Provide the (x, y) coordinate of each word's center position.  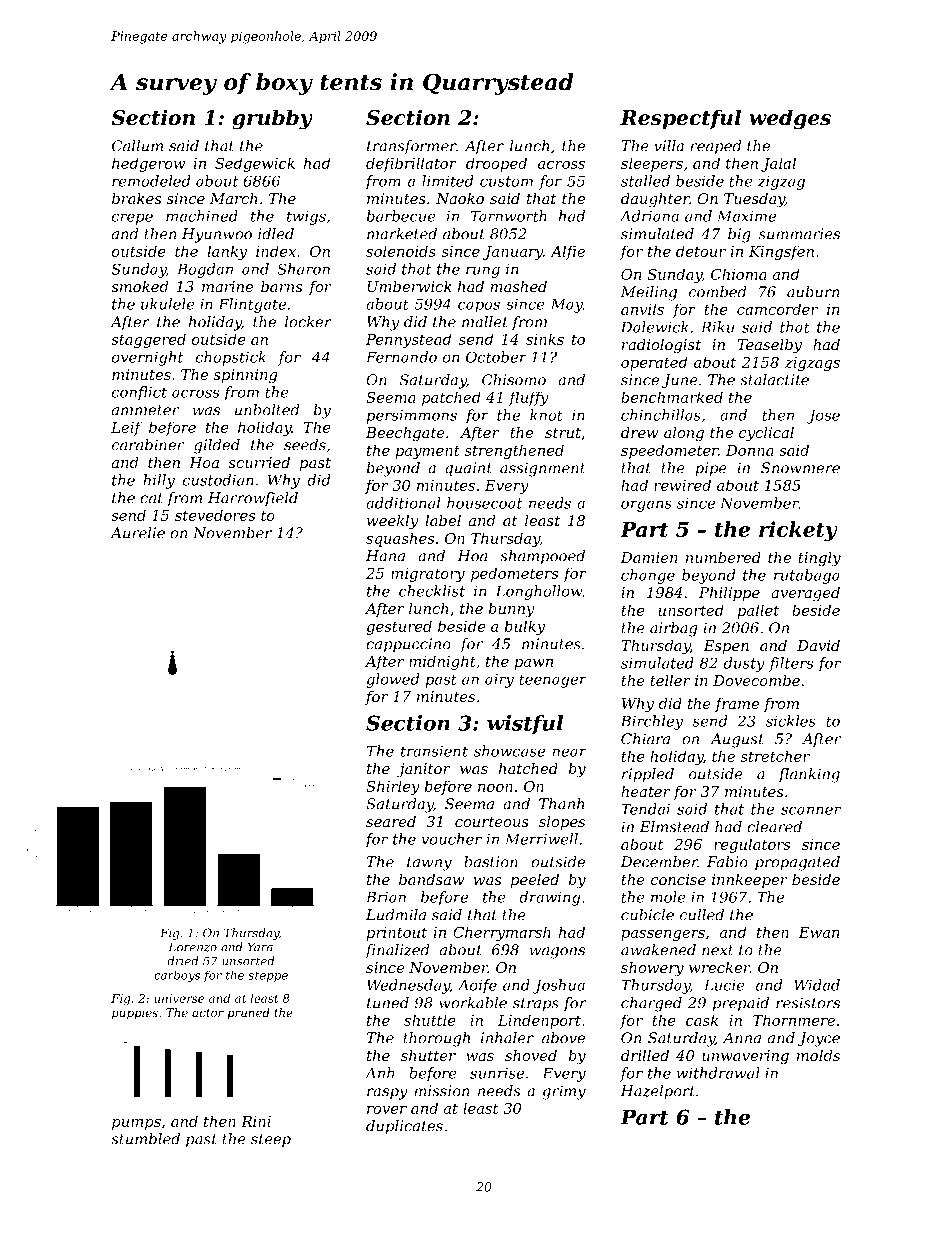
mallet (485, 322)
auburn (813, 292)
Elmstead (674, 827)
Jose (823, 416)
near (569, 752)
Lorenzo (193, 947)
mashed (518, 286)
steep (271, 1141)
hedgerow (148, 164)
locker (308, 322)
